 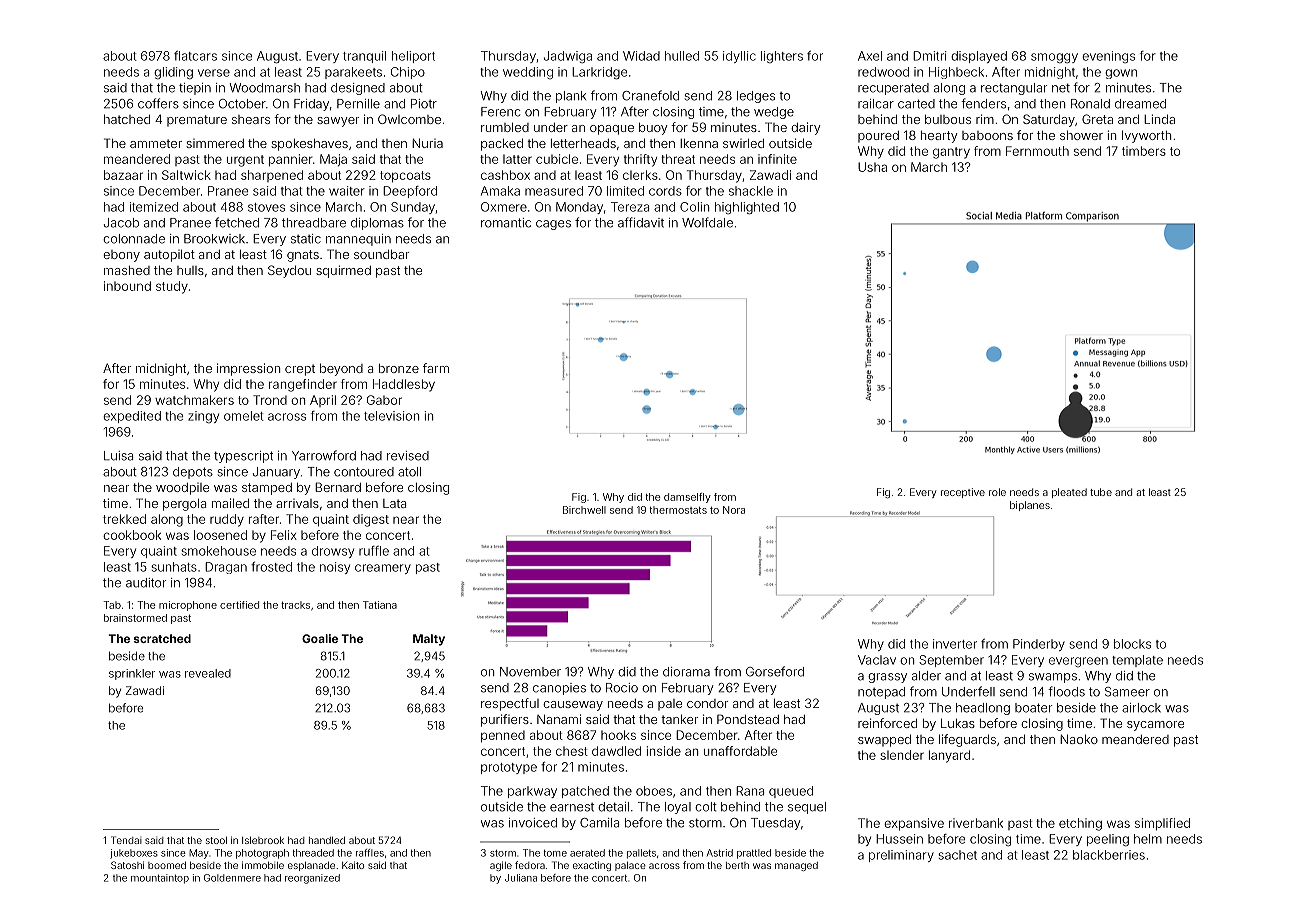 What do you see at coordinates (1078, 662) in the screenshot?
I see `evergreen` at bounding box center [1078, 662].
